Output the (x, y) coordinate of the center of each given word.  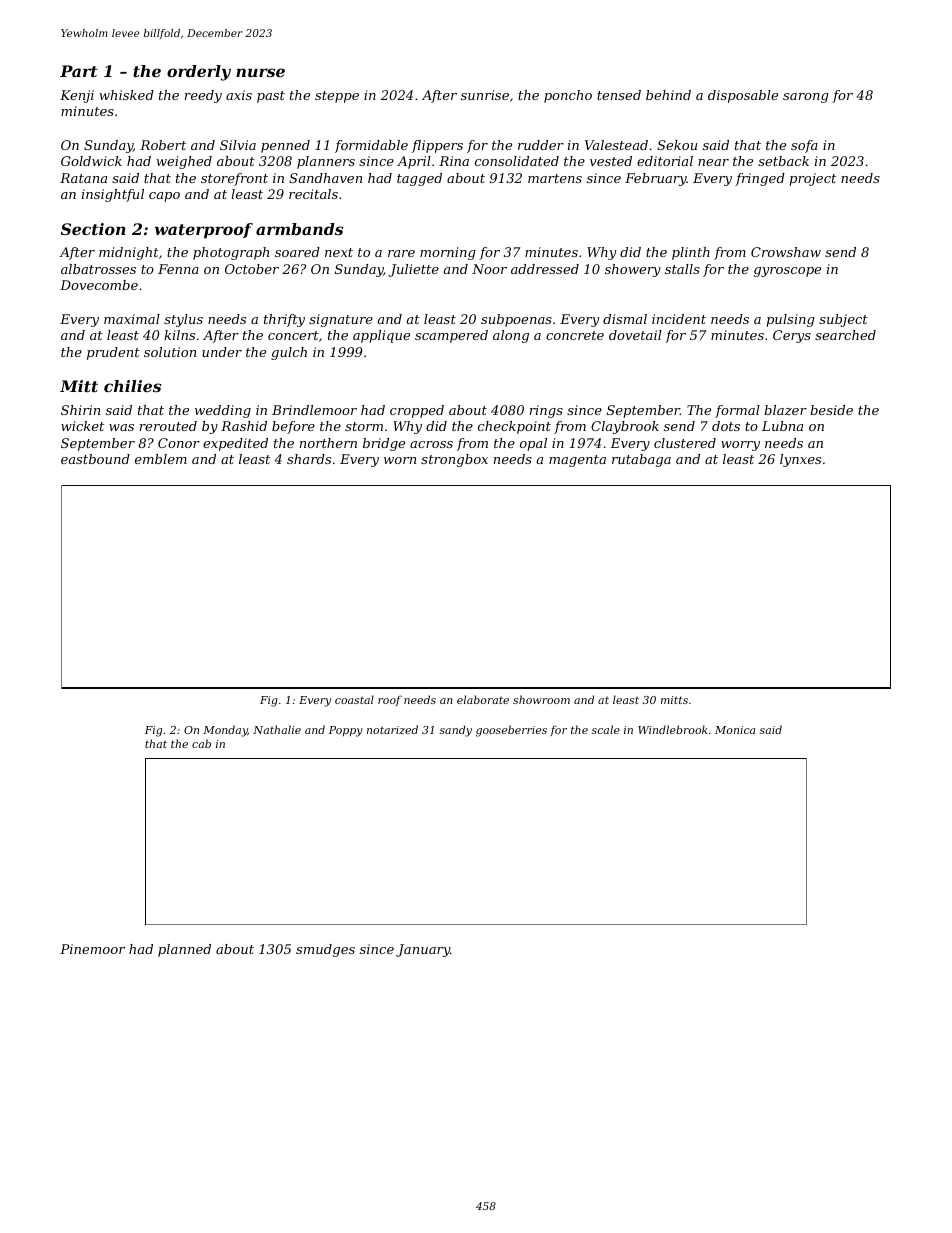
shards (309, 459)
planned (184, 950)
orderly (199, 73)
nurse (260, 72)
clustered (685, 443)
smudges (325, 950)
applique (381, 336)
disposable (743, 96)
